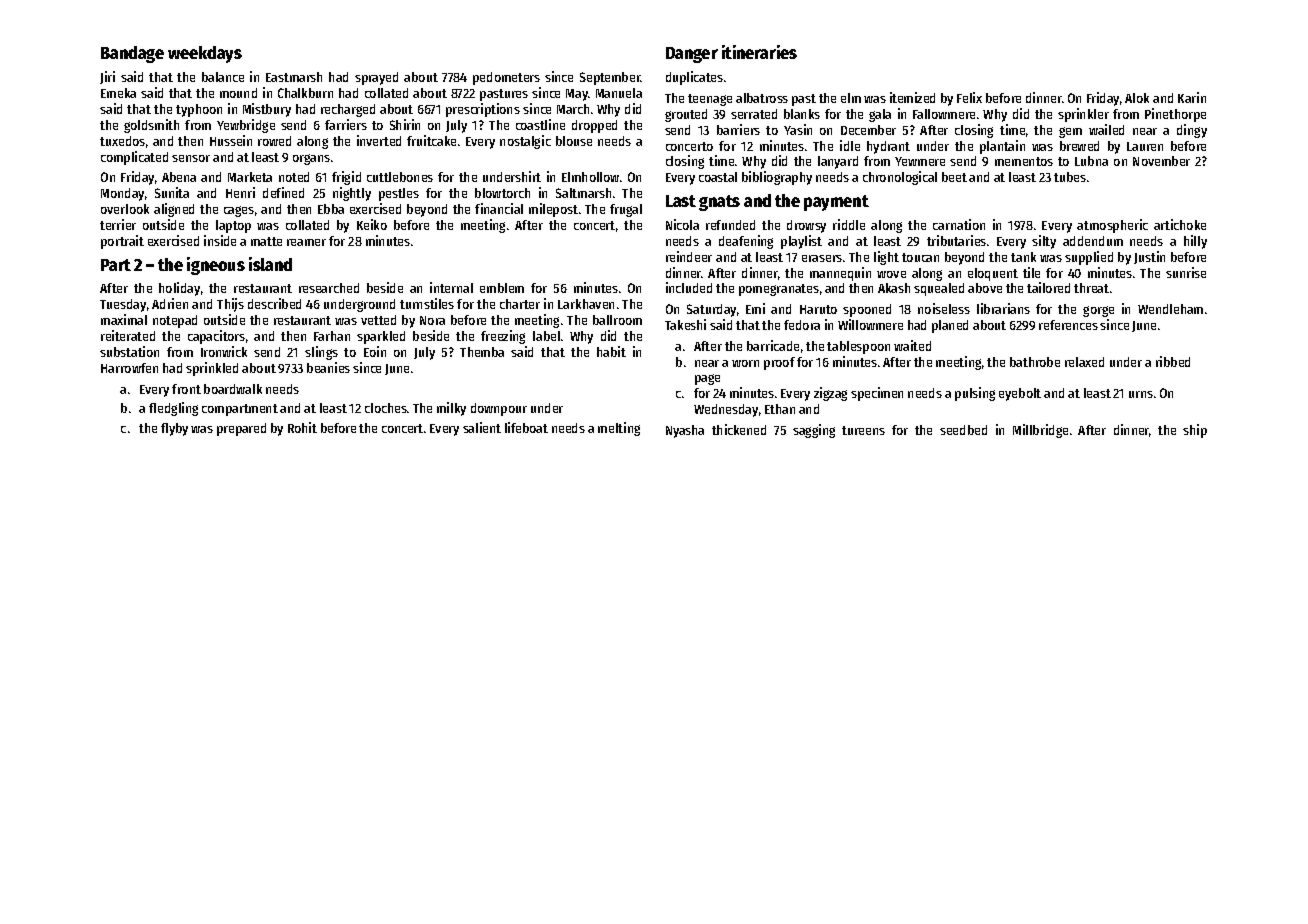 The image size is (1308, 924). Describe the element at coordinates (174, 429) in the screenshot. I see `flyby` at that location.
